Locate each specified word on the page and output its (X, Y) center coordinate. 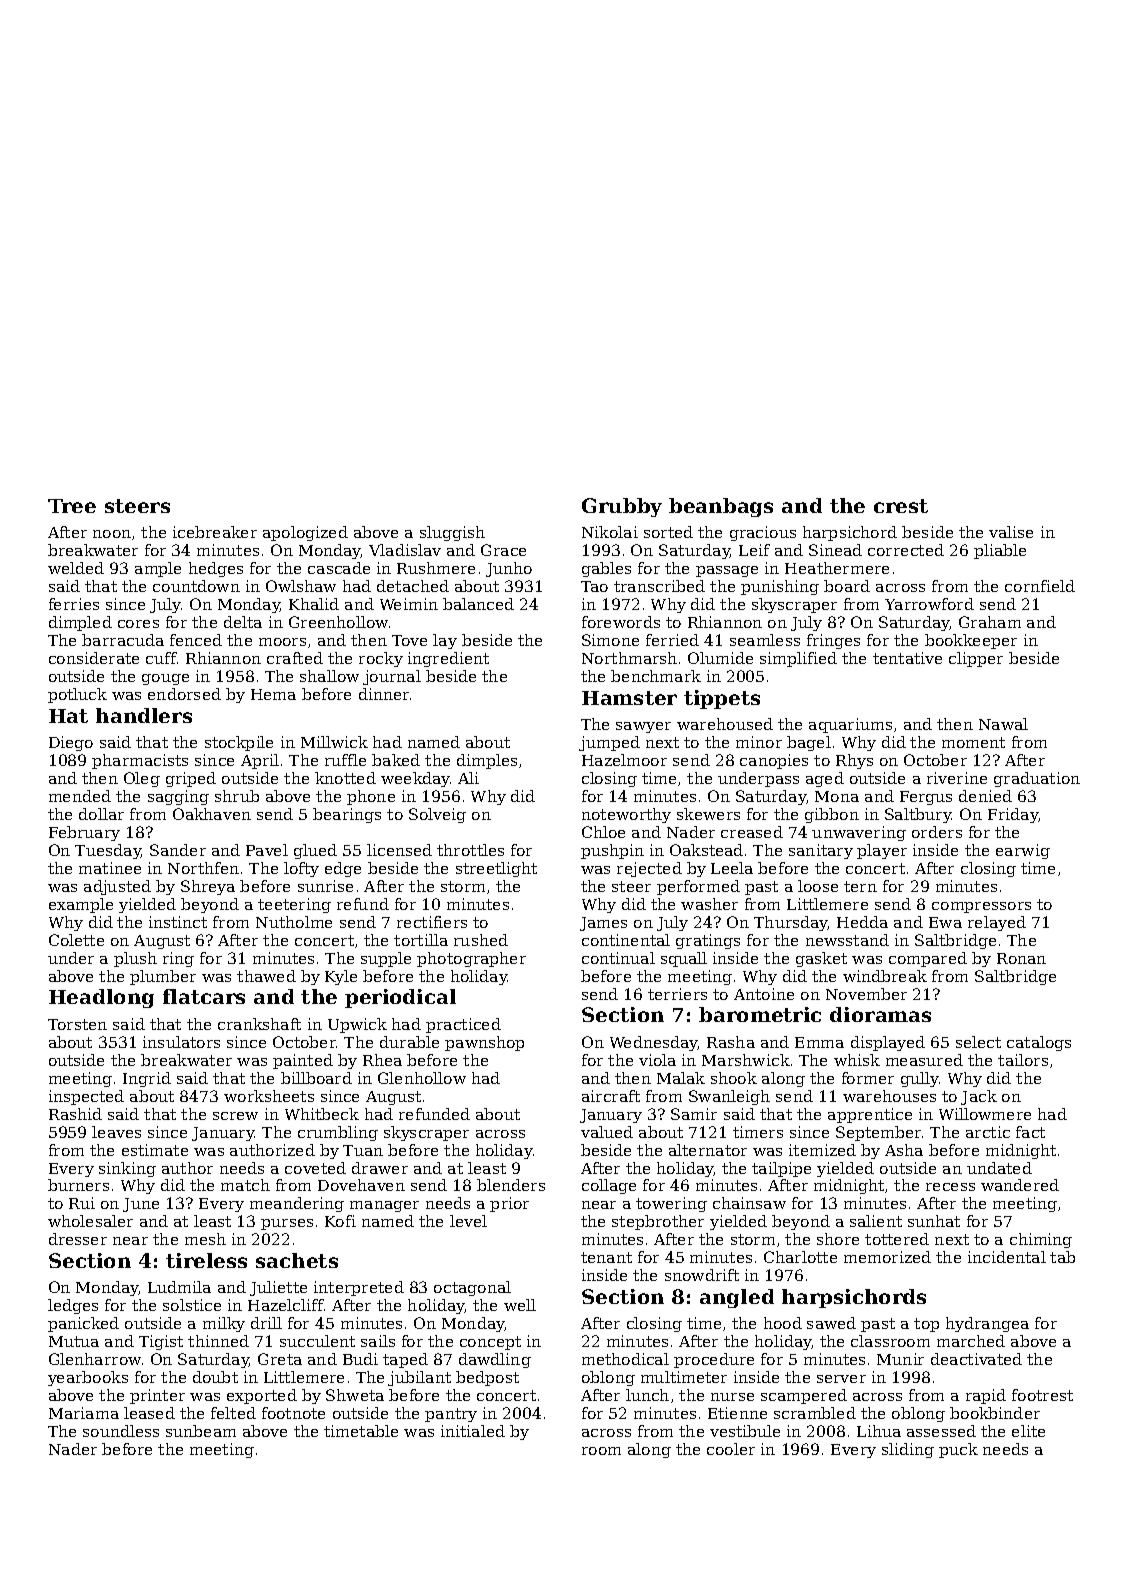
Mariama (84, 1413)
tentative (907, 658)
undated (999, 1168)
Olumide (720, 658)
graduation (1037, 779)
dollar (101, 814)
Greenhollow (338, 622)
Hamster (629, 698)
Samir (694, 1114)
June (141, 1205)
